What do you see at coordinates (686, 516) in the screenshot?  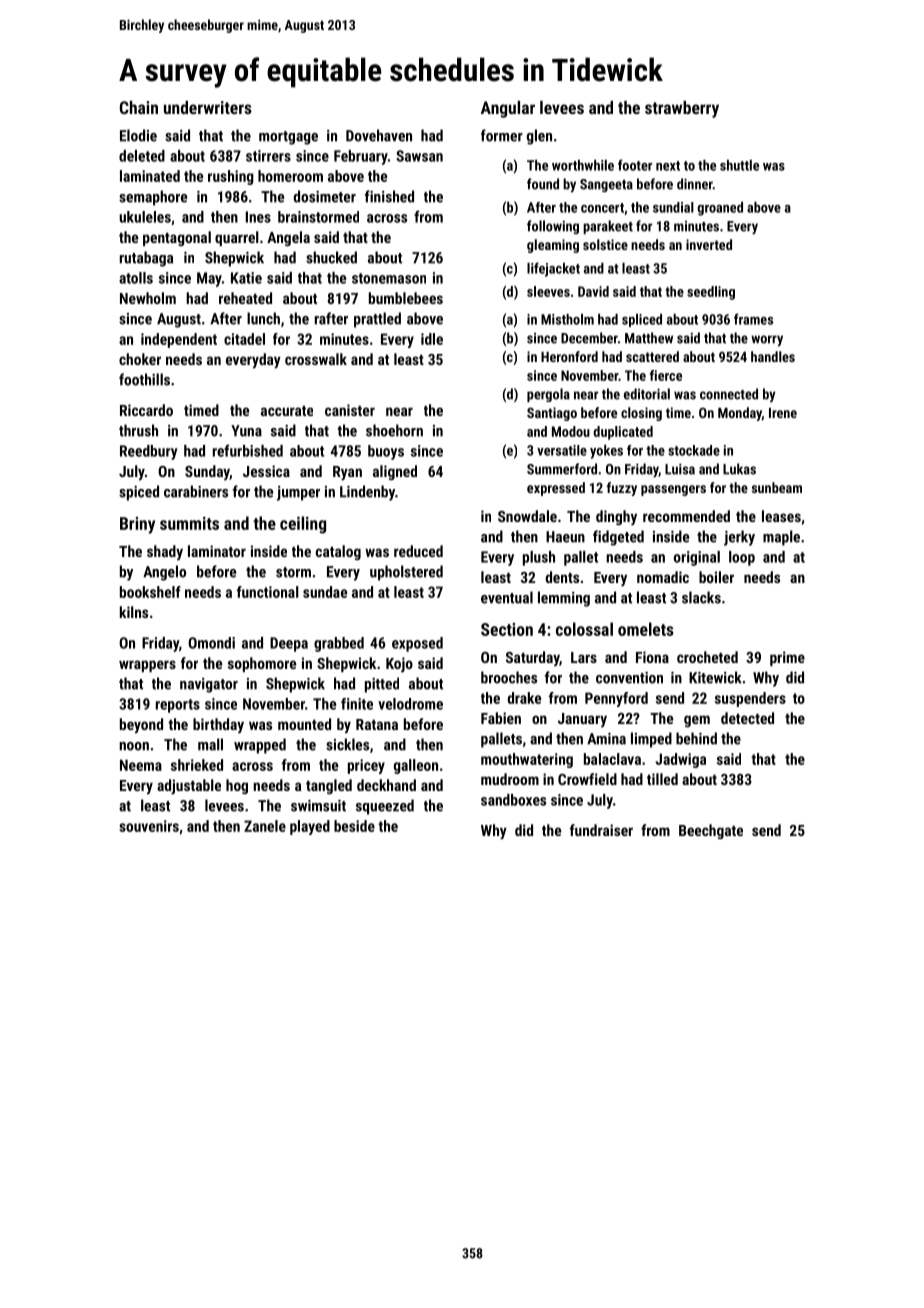 I see `recommended` at bounding box center [686, 516].
